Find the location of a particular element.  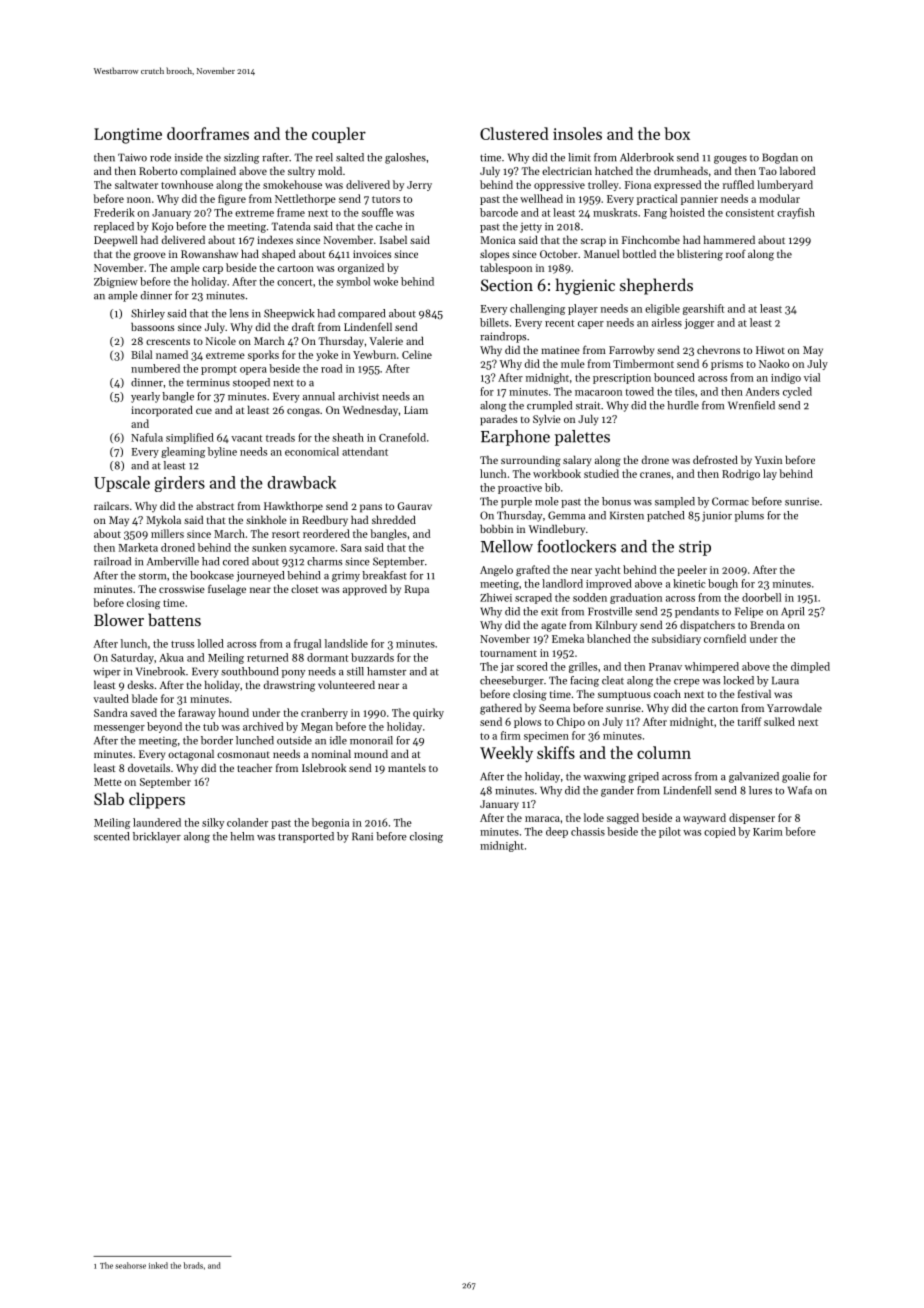

maraca is located at coordinates (542, 819).
